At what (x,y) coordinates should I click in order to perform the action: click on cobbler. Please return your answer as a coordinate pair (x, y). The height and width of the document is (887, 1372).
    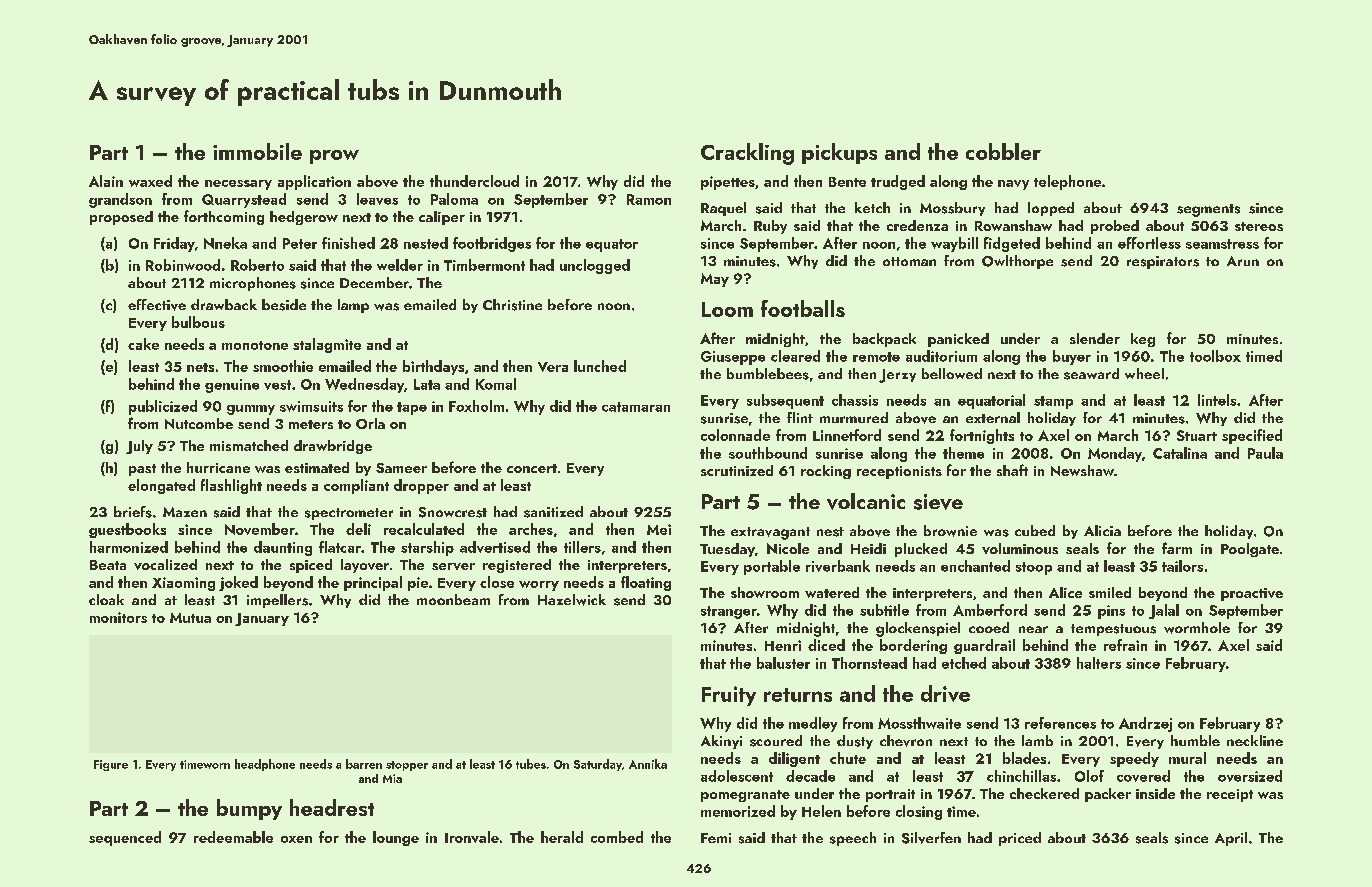
    Looking at the image, I should click on (1003, 151).
